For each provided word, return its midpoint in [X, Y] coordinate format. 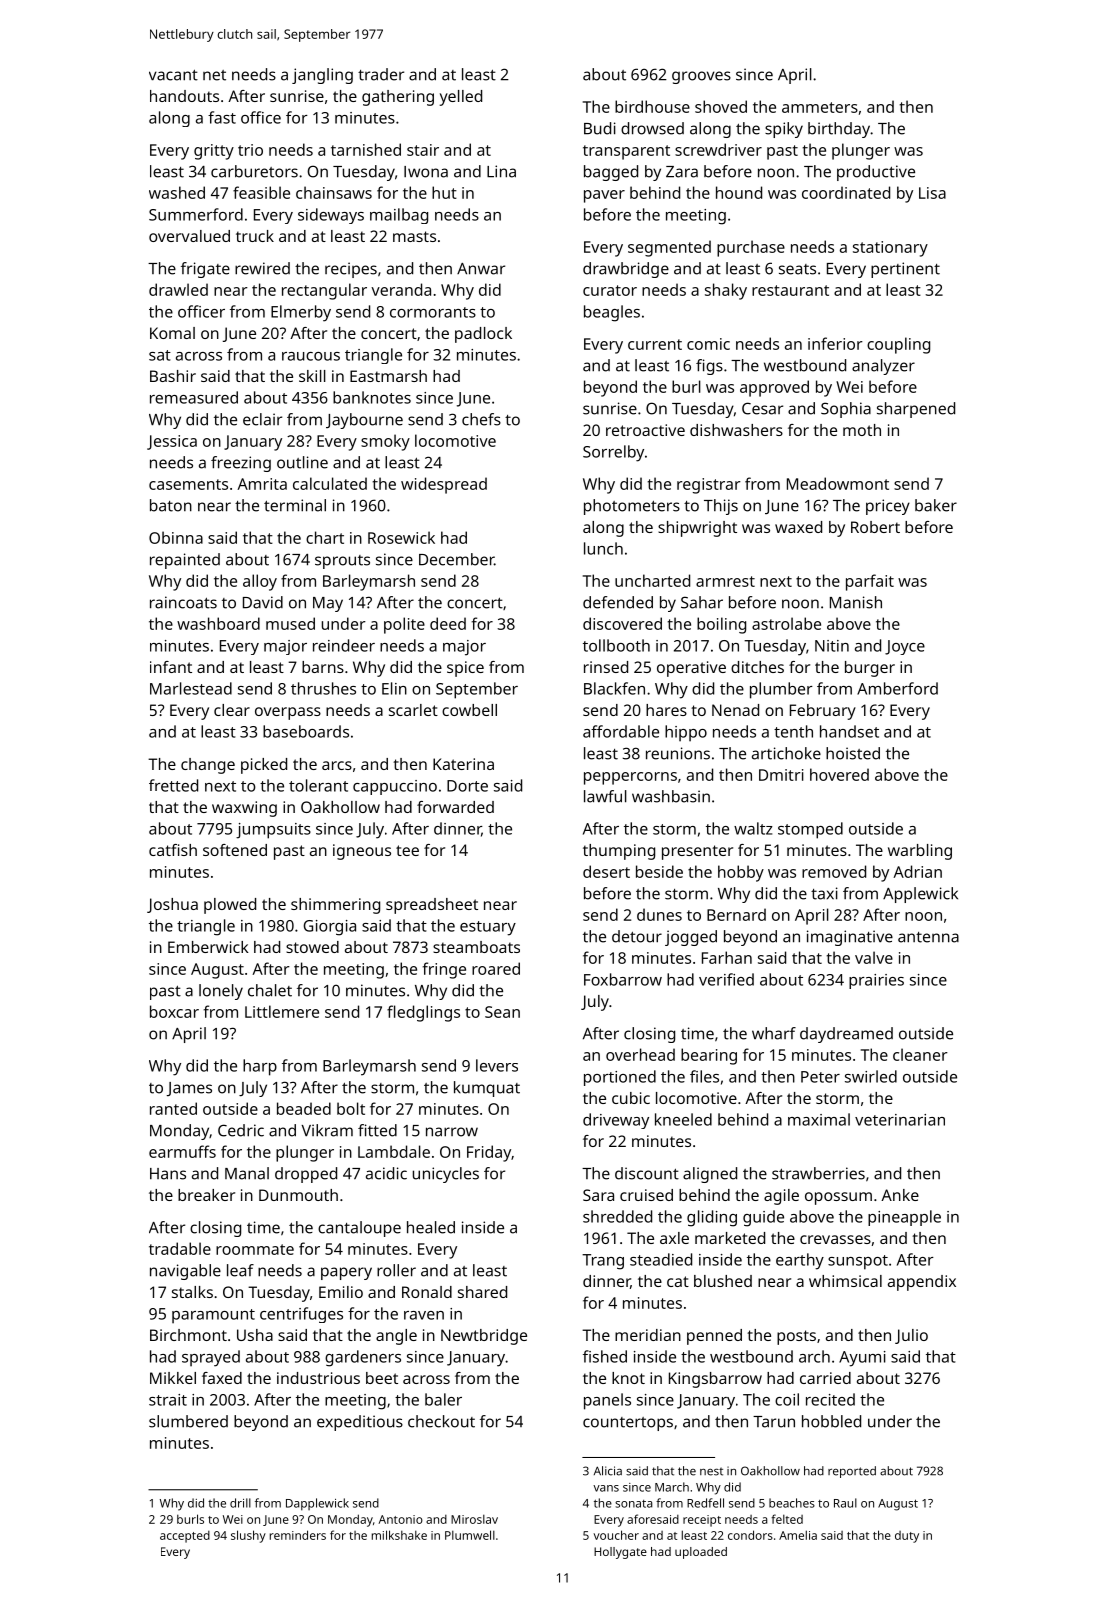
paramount [213, 1316]
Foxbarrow [623, 979]
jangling [322, 76]
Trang [603, 1262]
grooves [701, 77]
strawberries [818, 1173]
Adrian [917, 871]
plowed [230, 906]
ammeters [820, 107]
